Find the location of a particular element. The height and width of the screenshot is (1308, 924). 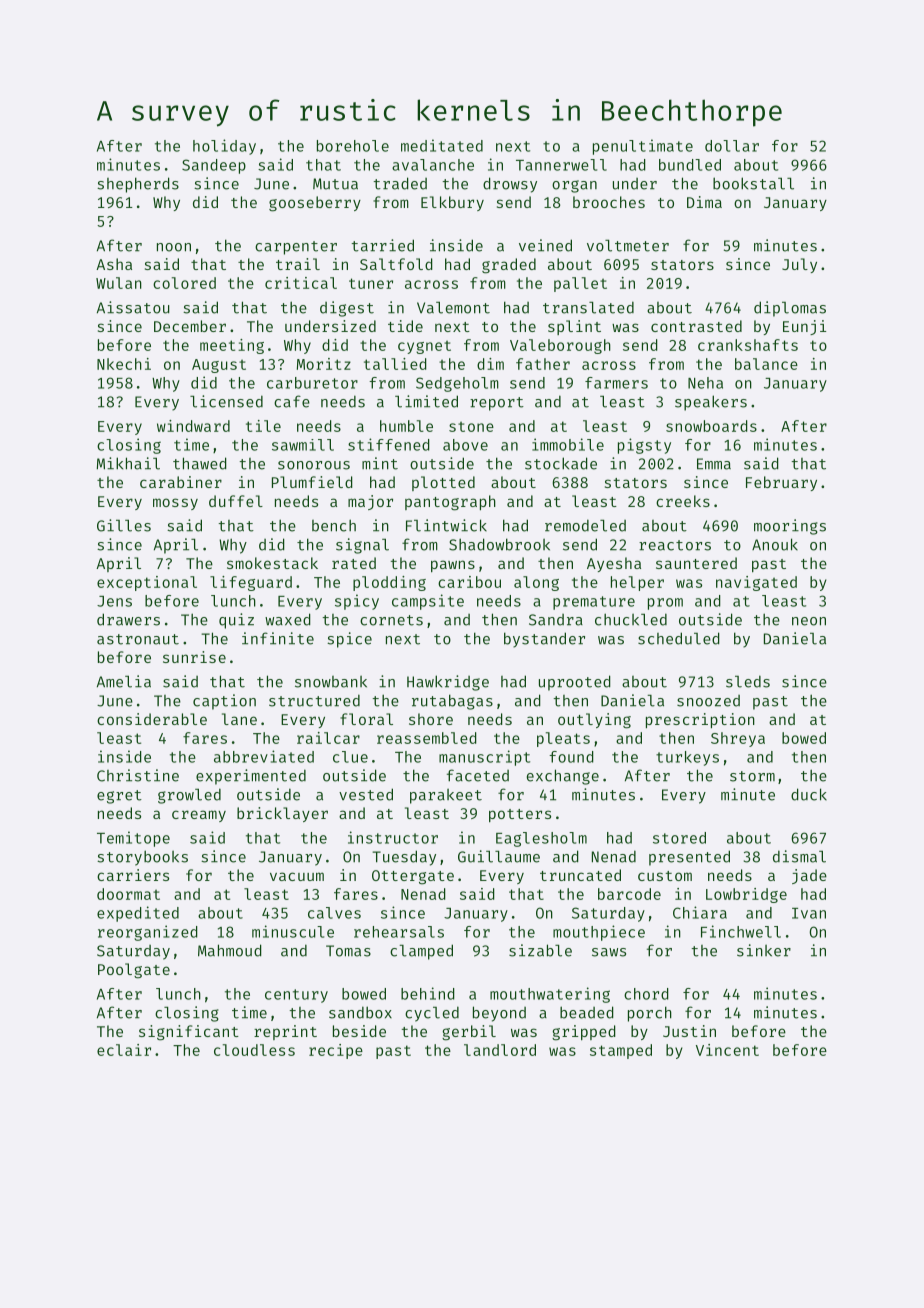

vacuum is located at coordinates (297, 876).
